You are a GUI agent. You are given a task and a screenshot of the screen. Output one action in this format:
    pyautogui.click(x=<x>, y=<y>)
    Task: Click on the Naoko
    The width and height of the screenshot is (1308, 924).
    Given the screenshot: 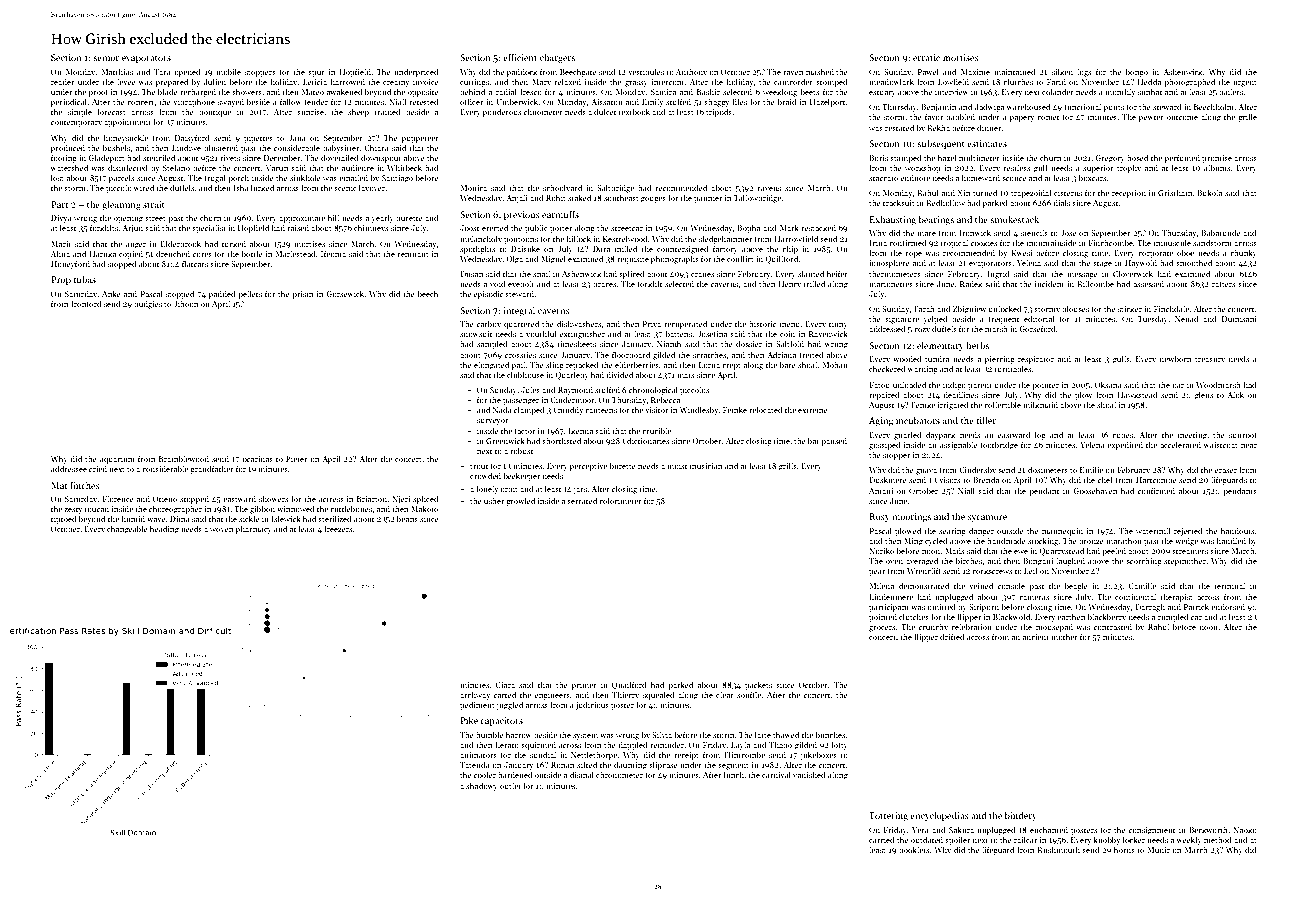 What is the action you would take?
    pyautogui.click(x=1245, y=829)
